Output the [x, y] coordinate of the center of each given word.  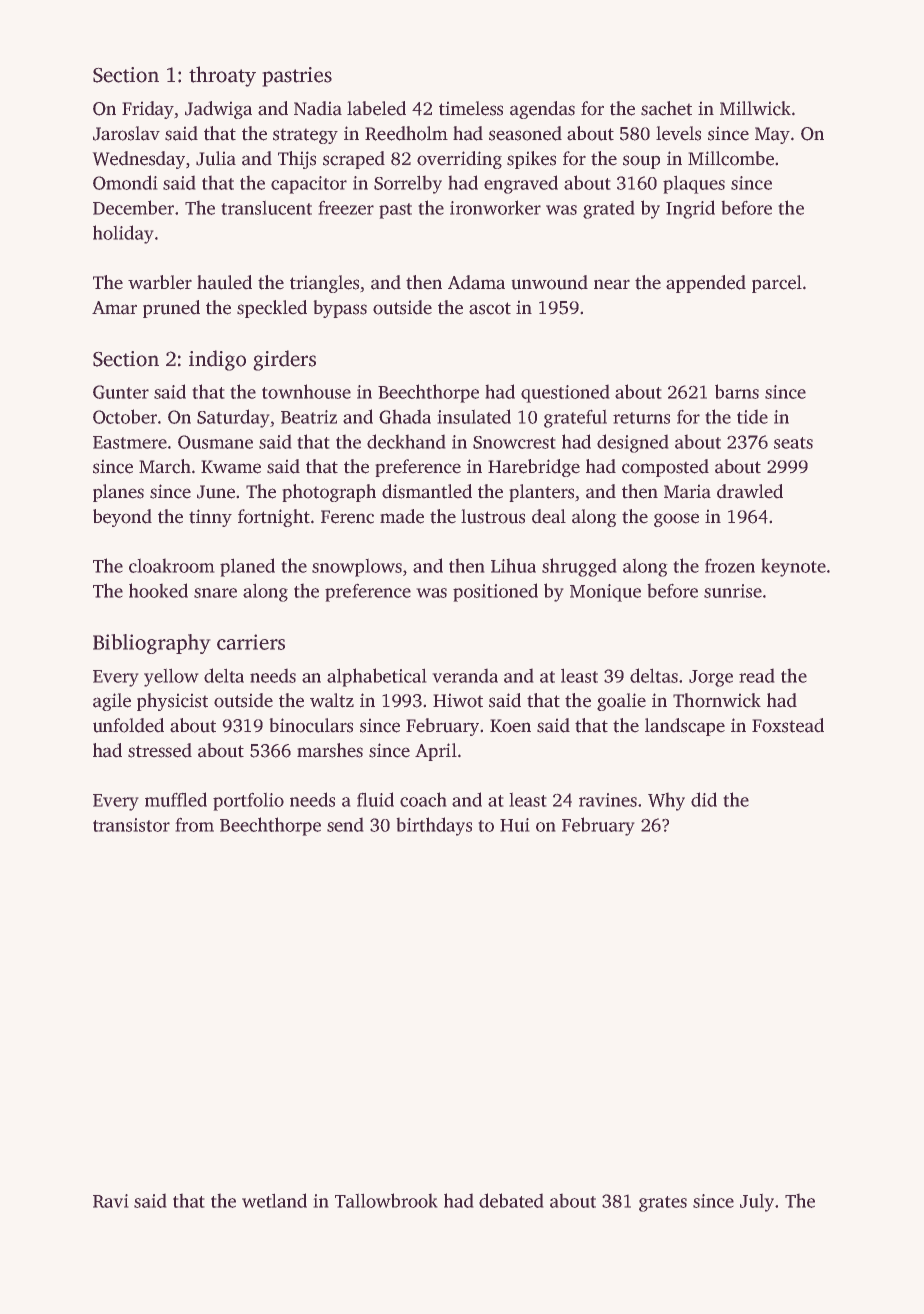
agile [112, 702]
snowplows [357, 567]
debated [511, 1200]
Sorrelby [408, 184]
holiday [123, 234]
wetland [274, 1200]
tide [752, 416]
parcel [777, 284]
